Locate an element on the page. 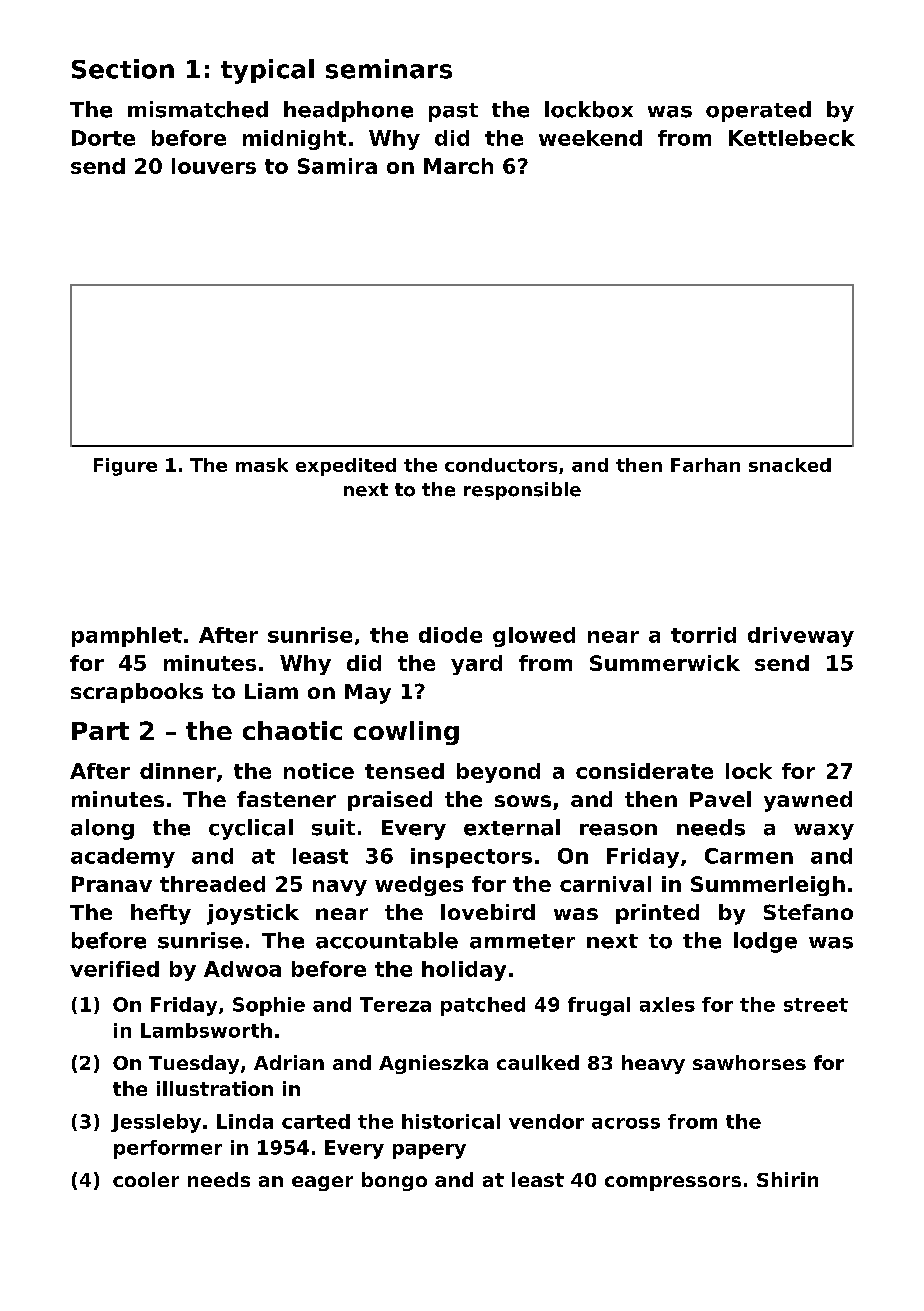 The height and width of the page is (1311, 924). seminars is located at coordinates (389, 69).
